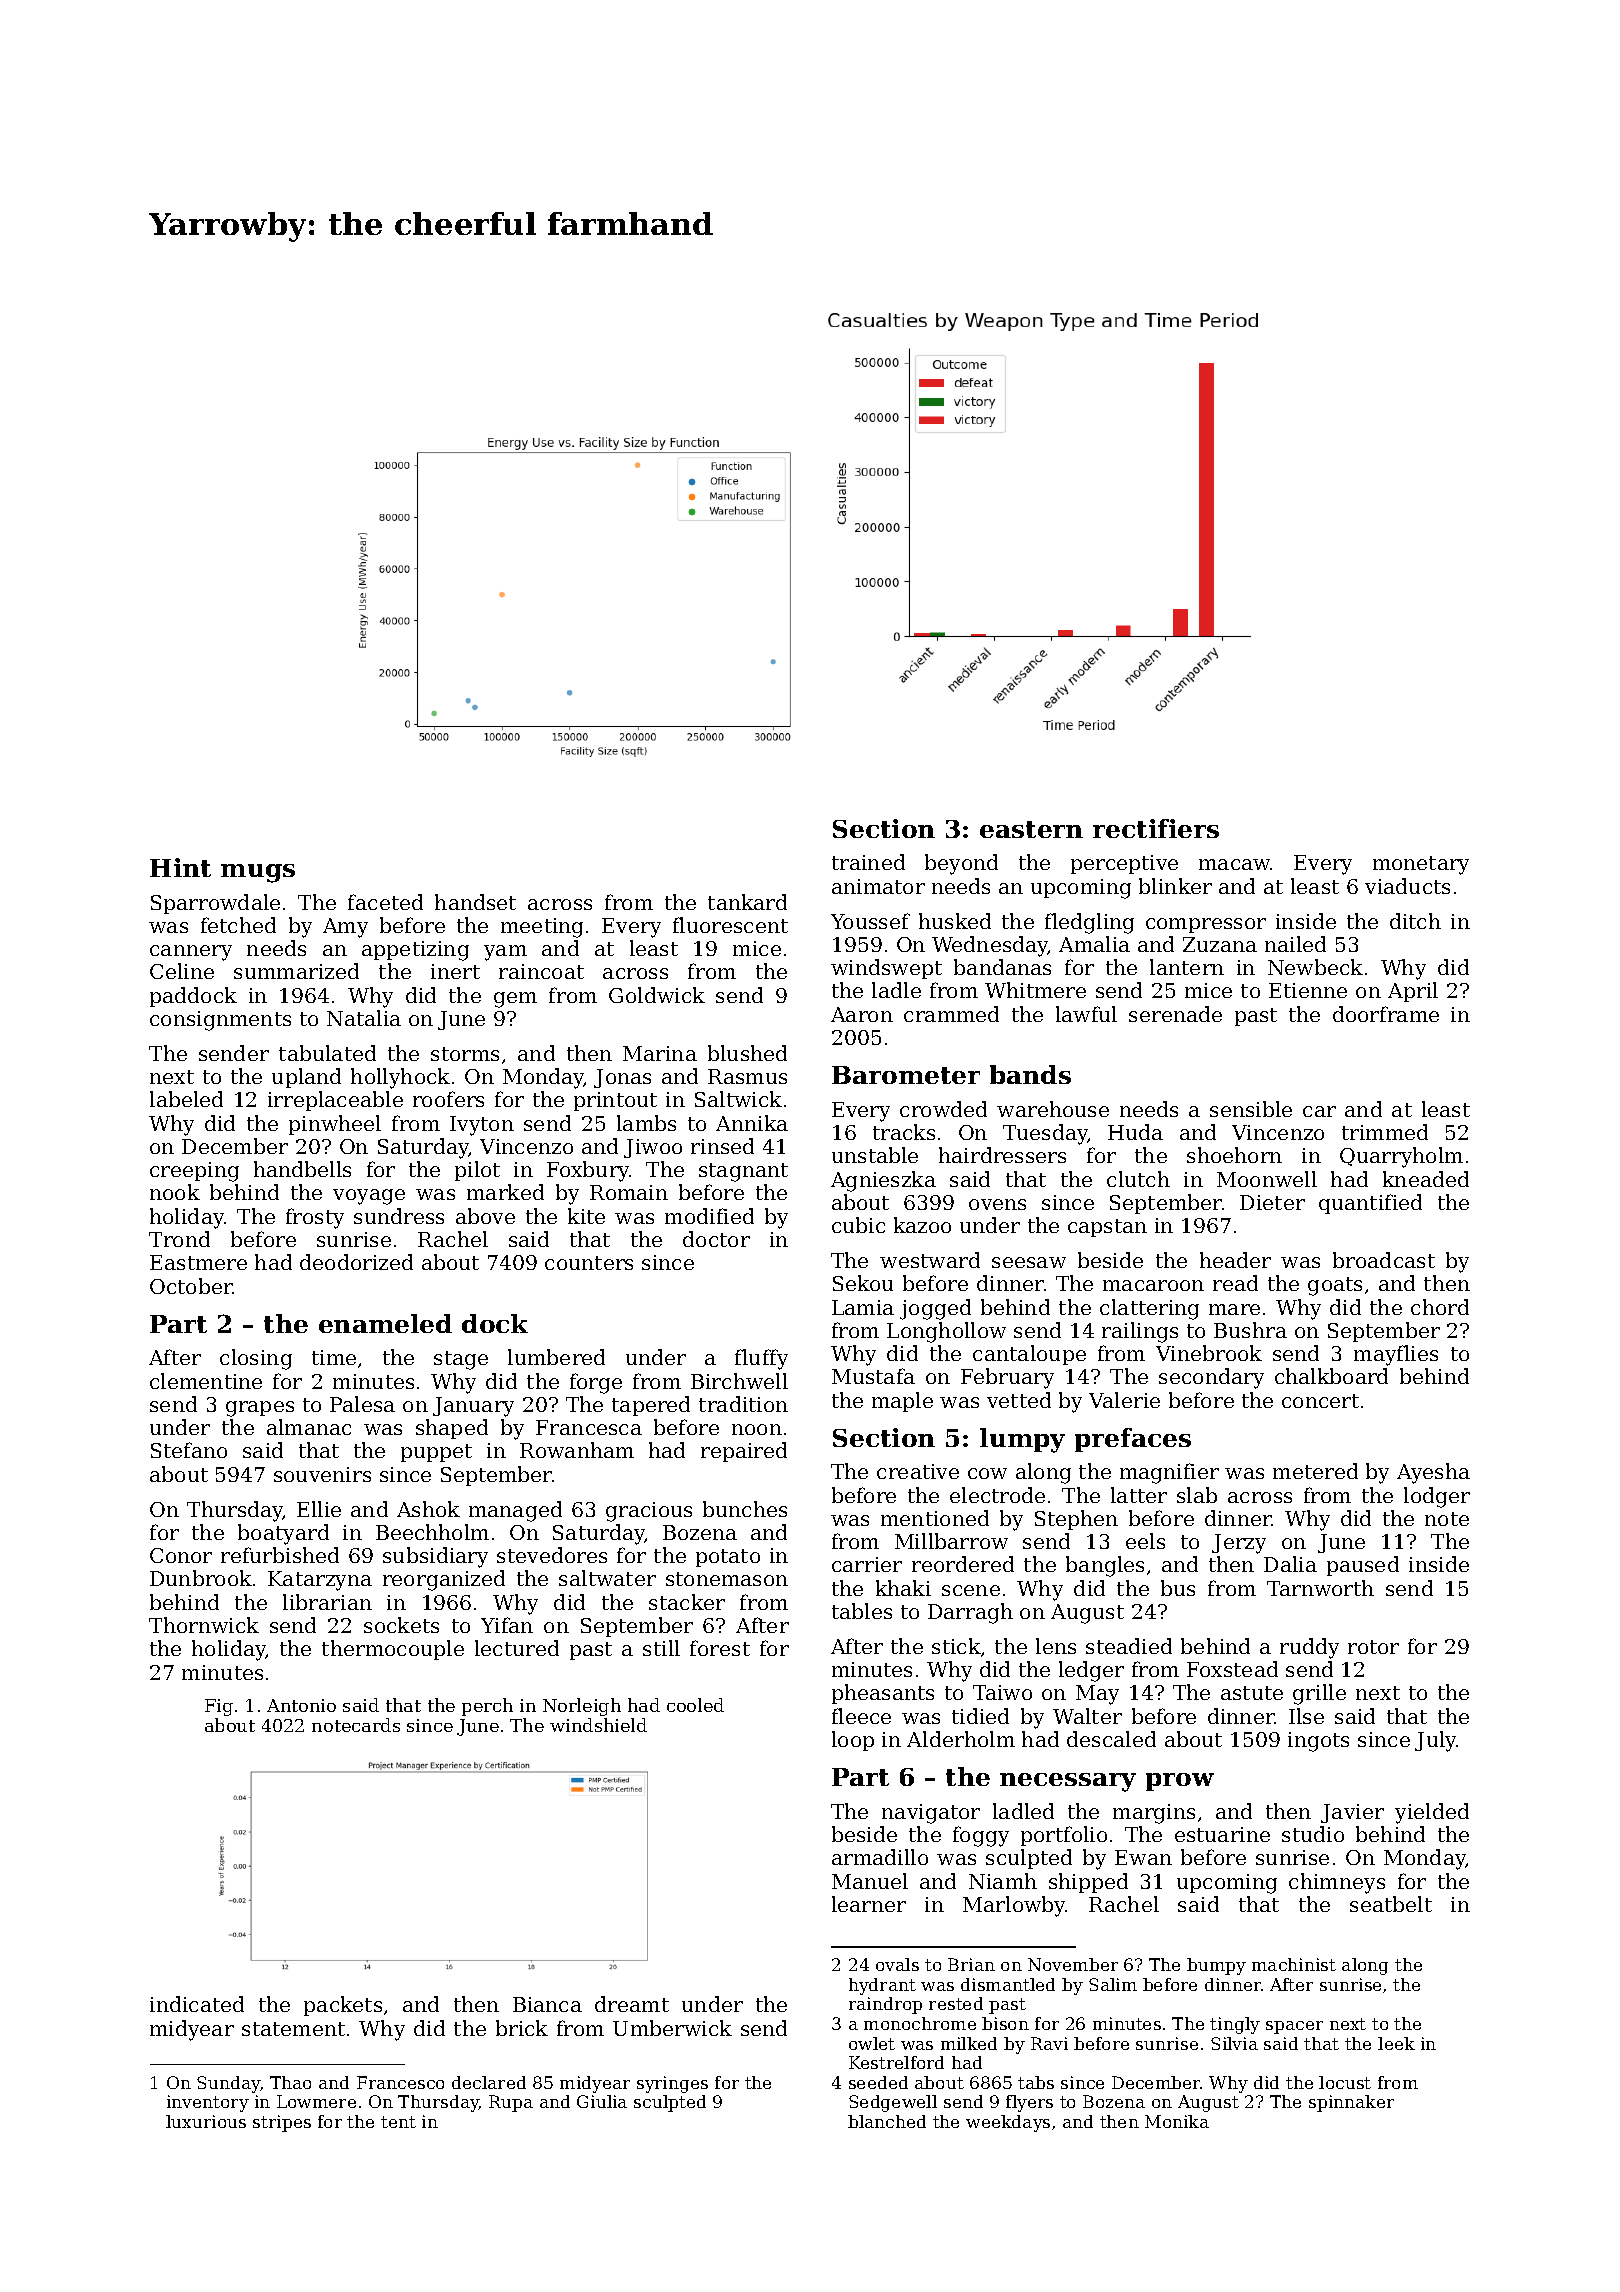  I want to click on Youssef, so click(870, 921).
